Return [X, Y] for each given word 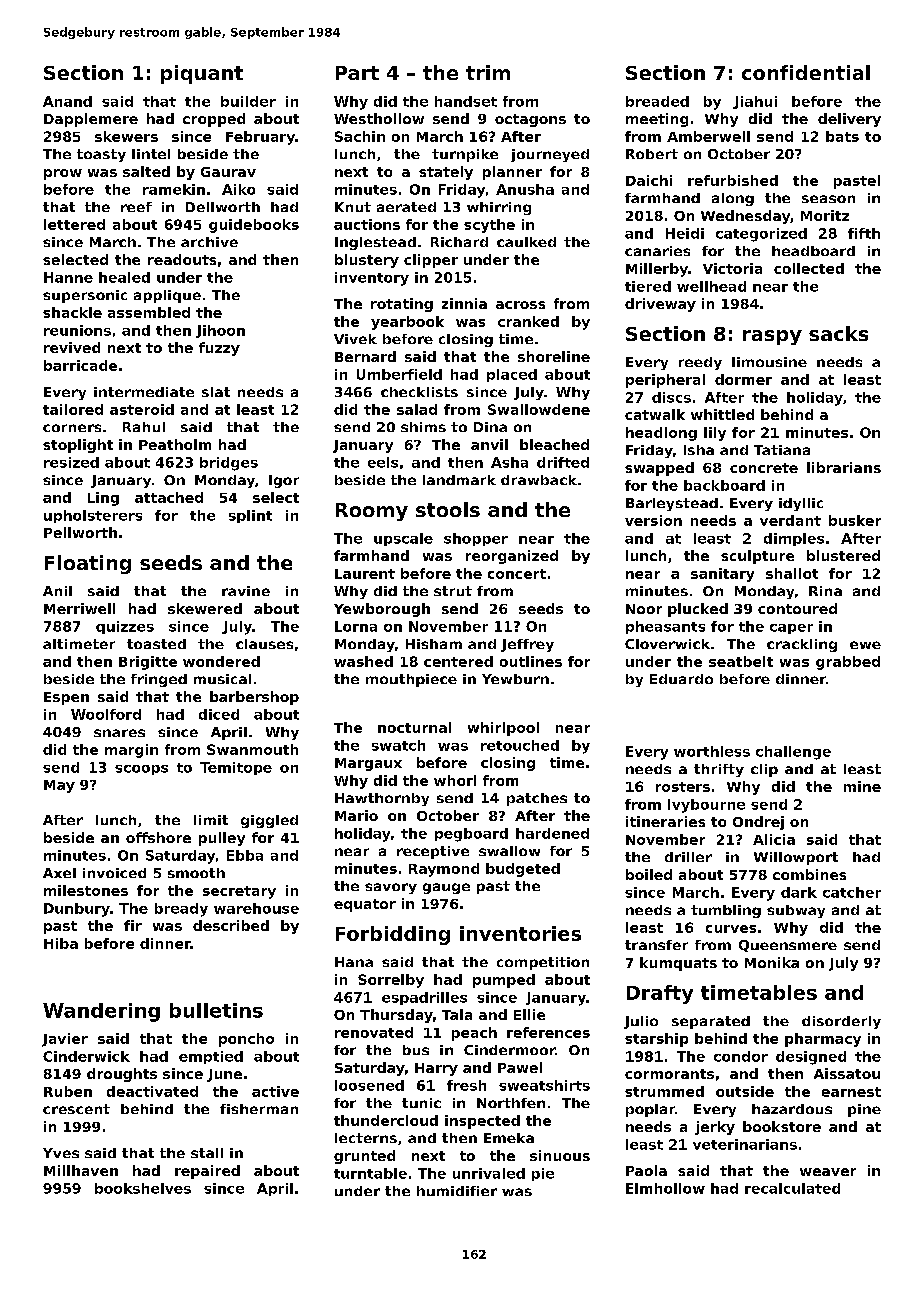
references [548, 1032]
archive [209, 242]
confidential [806, 72]
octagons [530, 120]
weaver [828, 1172]
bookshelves [143, 1188]
